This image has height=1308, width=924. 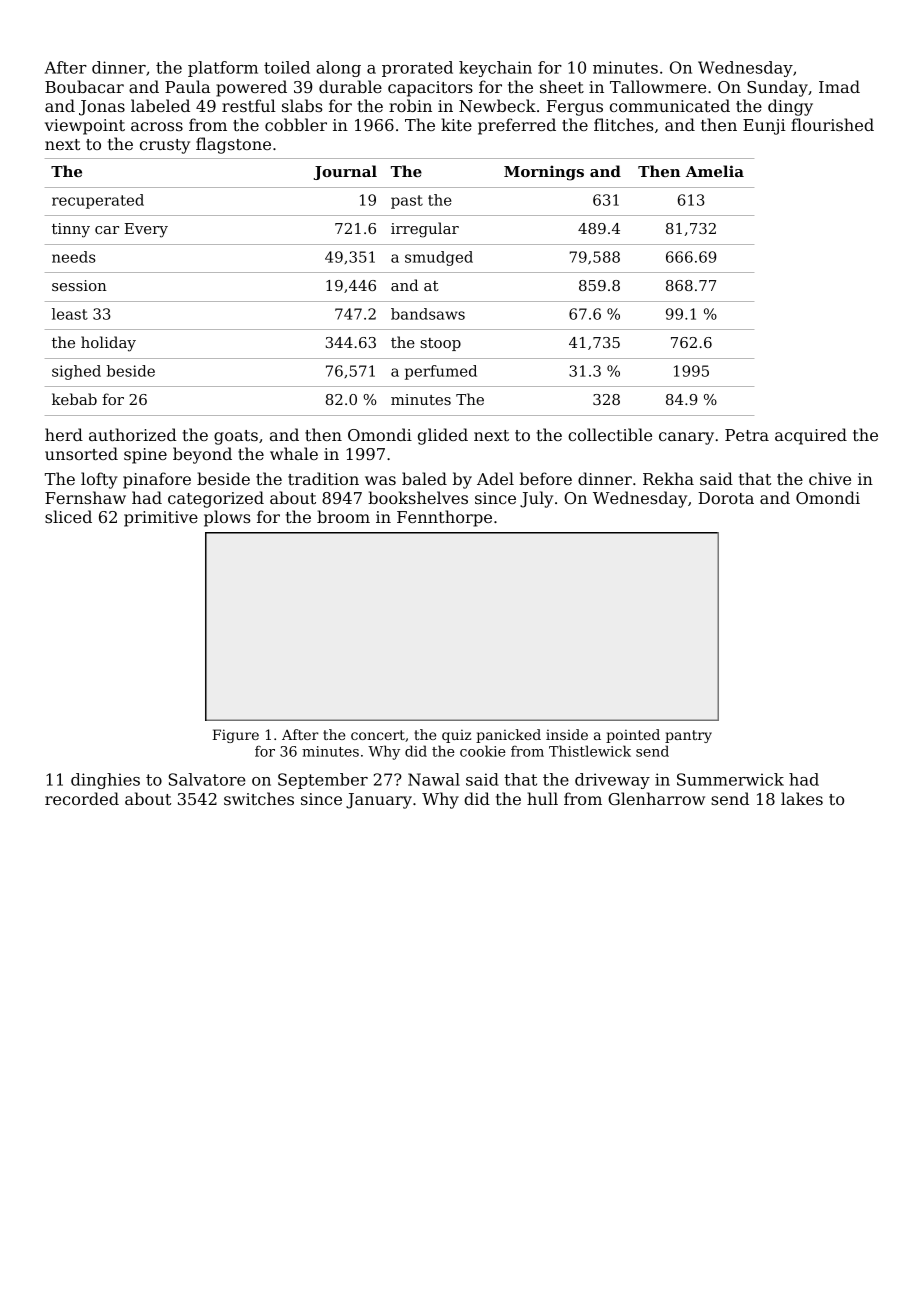 I want to click on Imad, so click(x=839, y=86).
